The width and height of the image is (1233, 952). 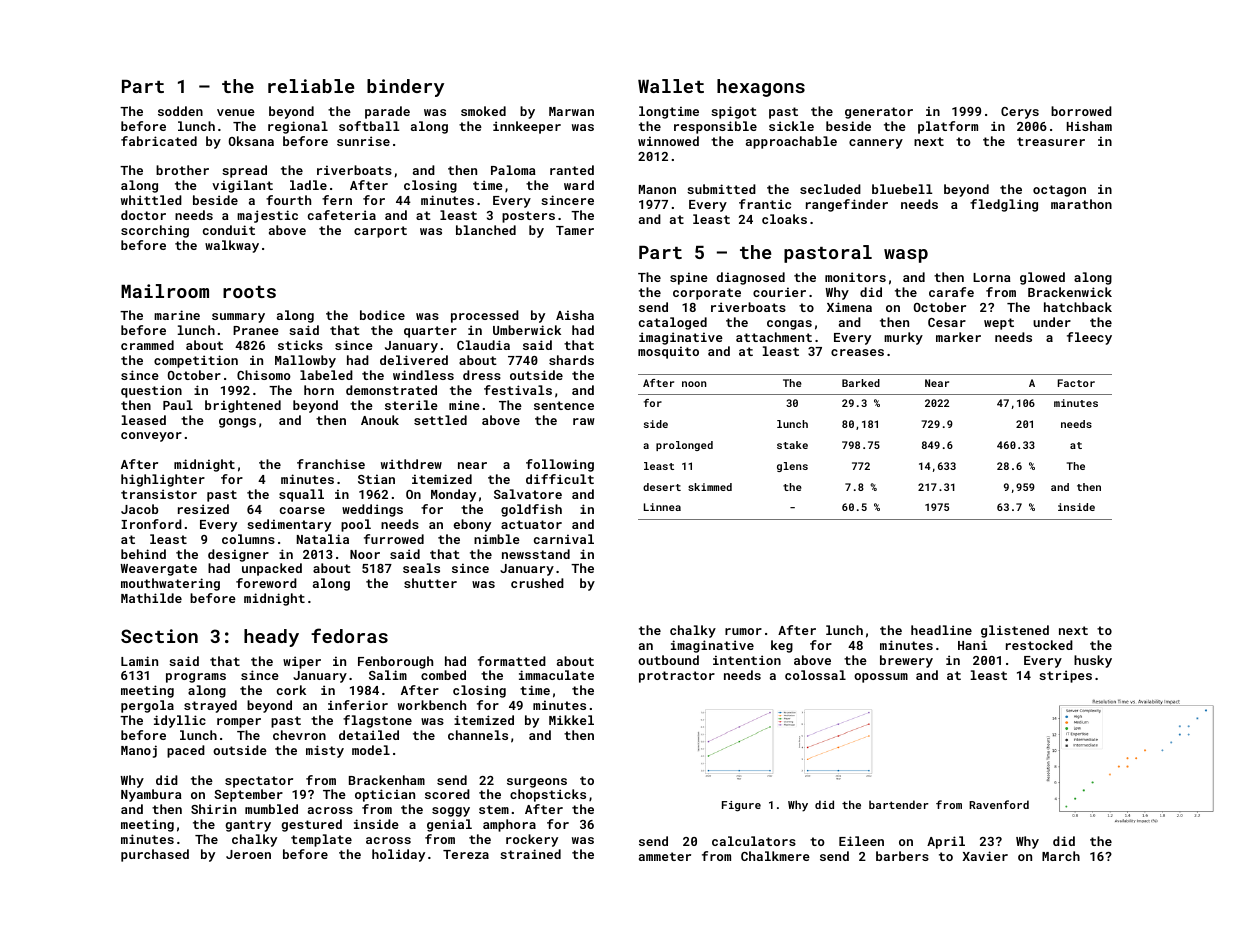 What do you see at coordinates (1081, 111) in the image?
I see `borrowed` at bounding box center [1081, 111].
